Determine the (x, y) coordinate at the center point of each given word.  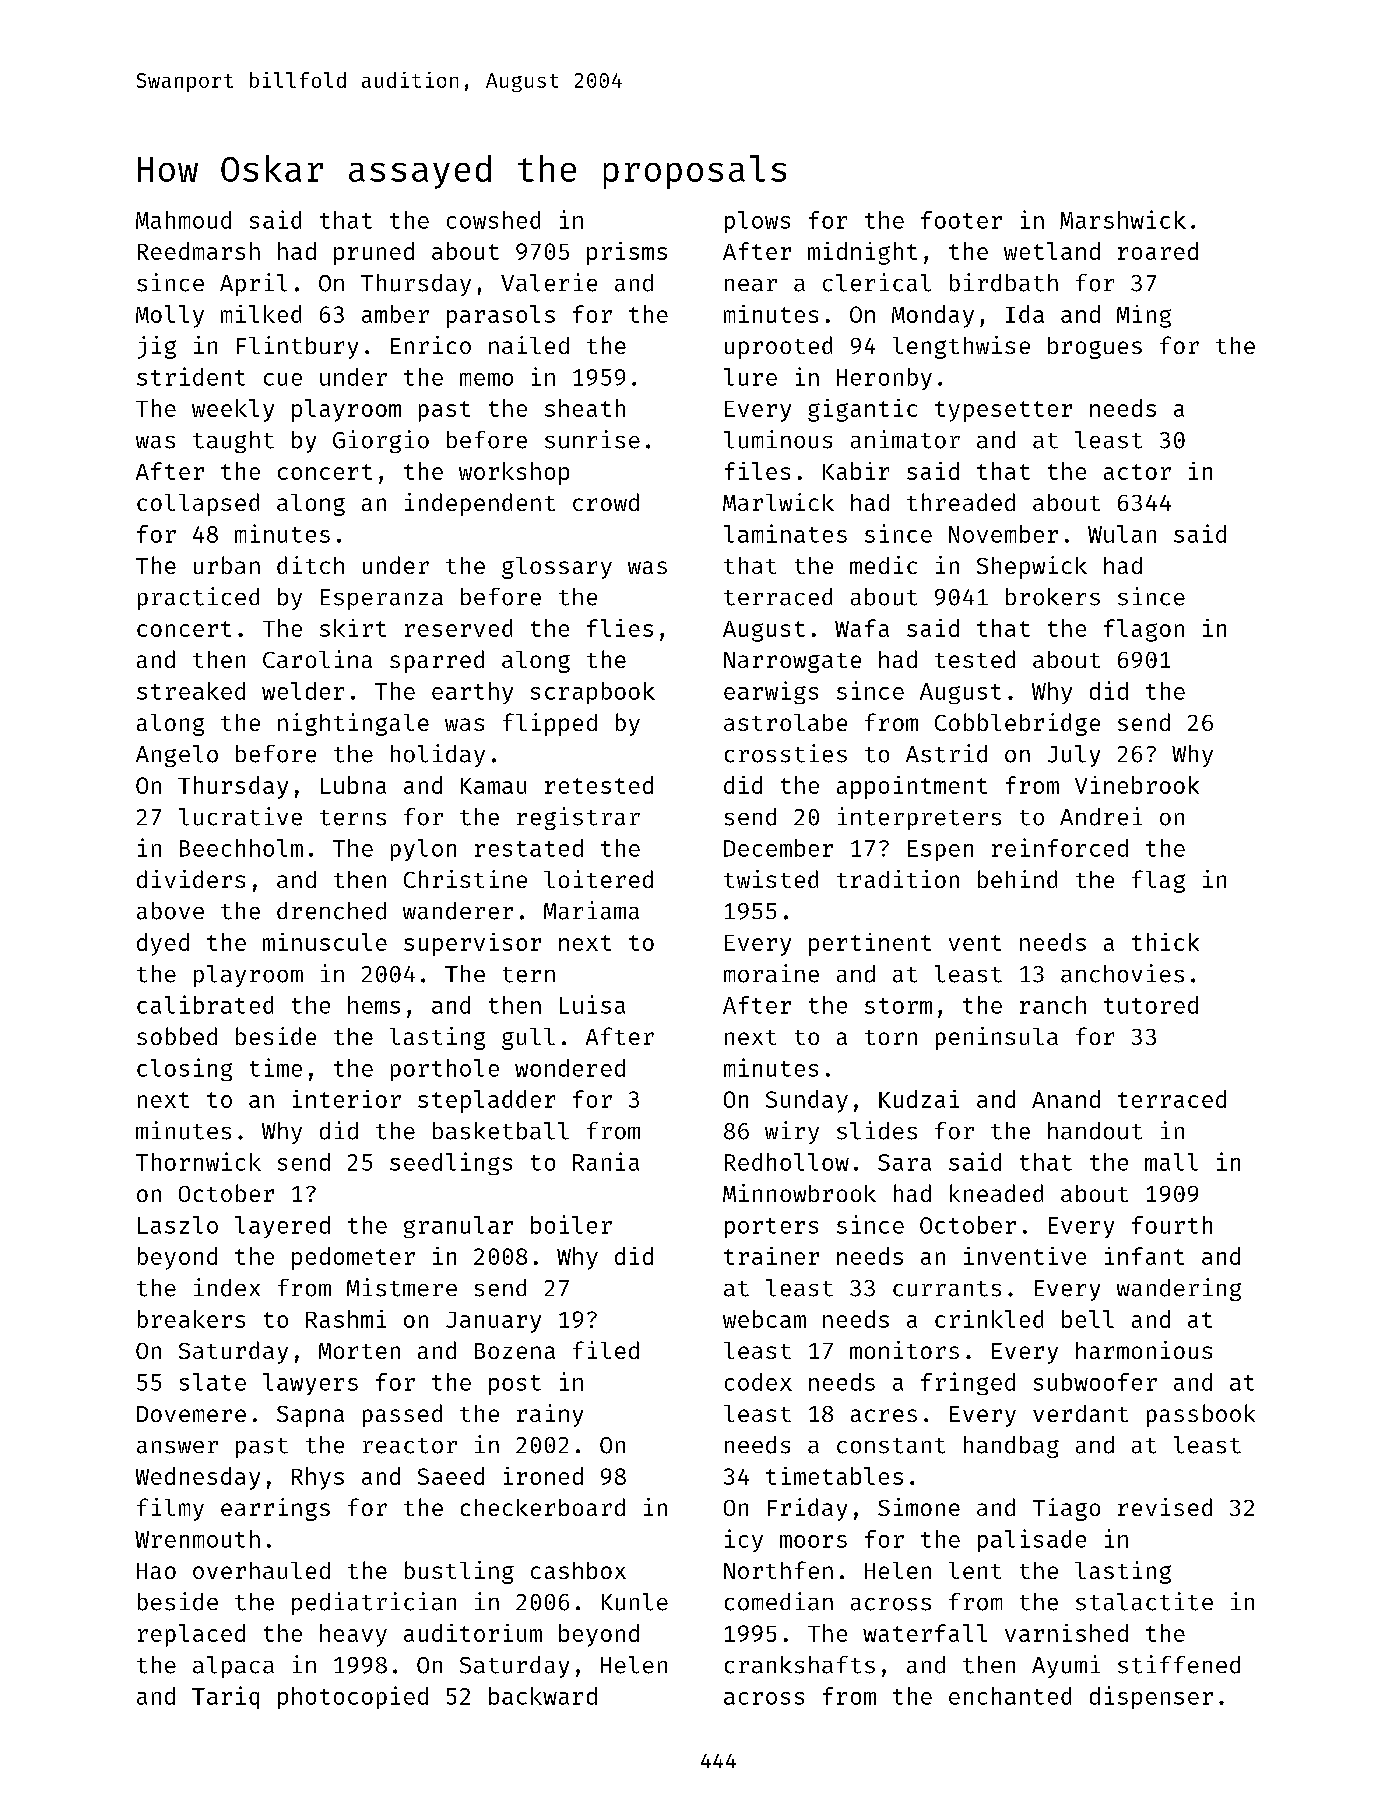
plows (757, 222)
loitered (598, 879)
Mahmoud (183, 220)
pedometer (353, 1258)
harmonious (1144, 1350)
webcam (764, 1319)
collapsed (198, 504)
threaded (961, 502)
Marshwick (1123, 219)
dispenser (1151, 1697)
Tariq (225, 1697)
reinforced (1060, 847)
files (757, 471)
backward (543, 1696)
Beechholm (241, 848)
